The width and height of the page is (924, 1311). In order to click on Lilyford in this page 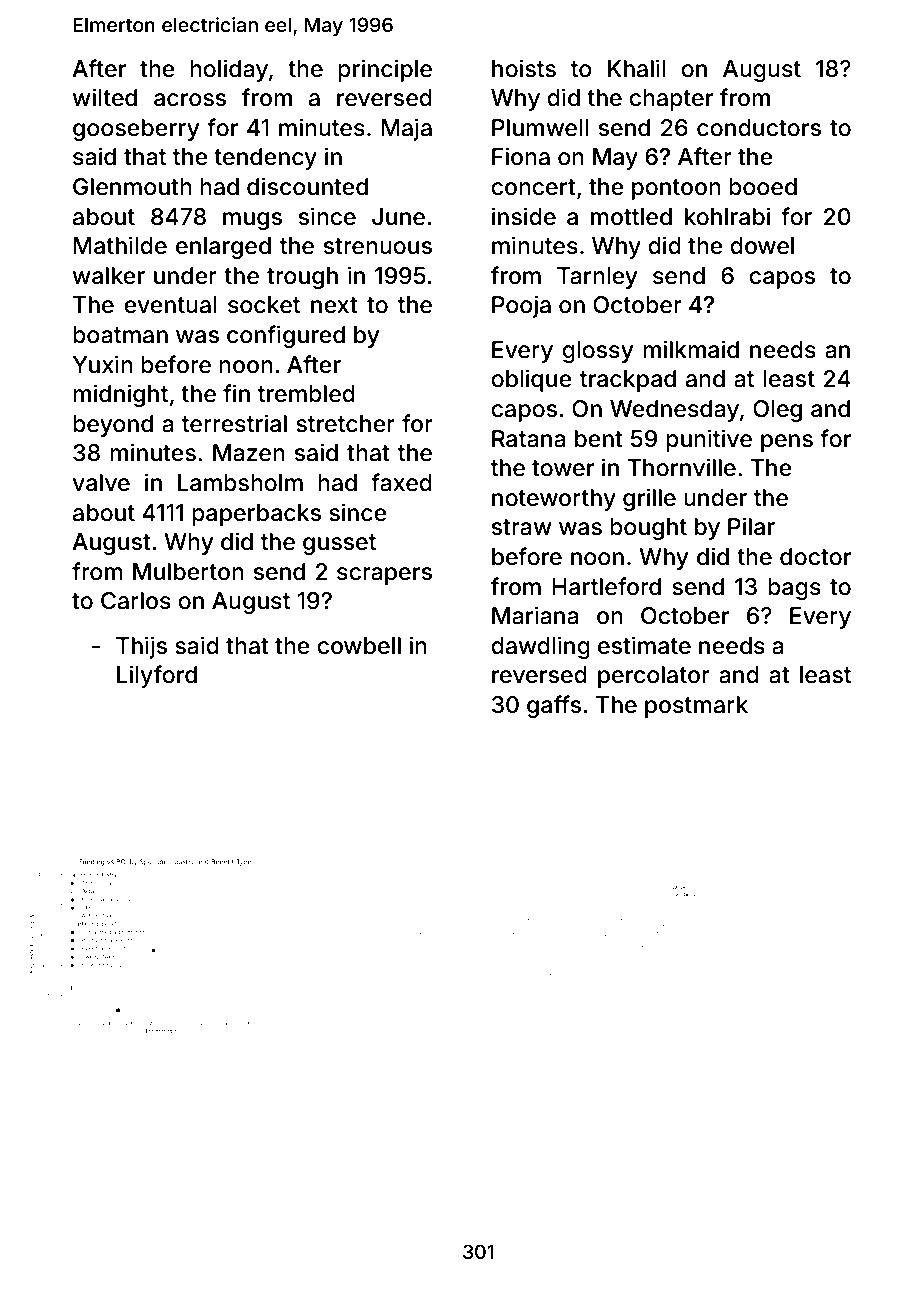, I will do `click(157, 676)`.
